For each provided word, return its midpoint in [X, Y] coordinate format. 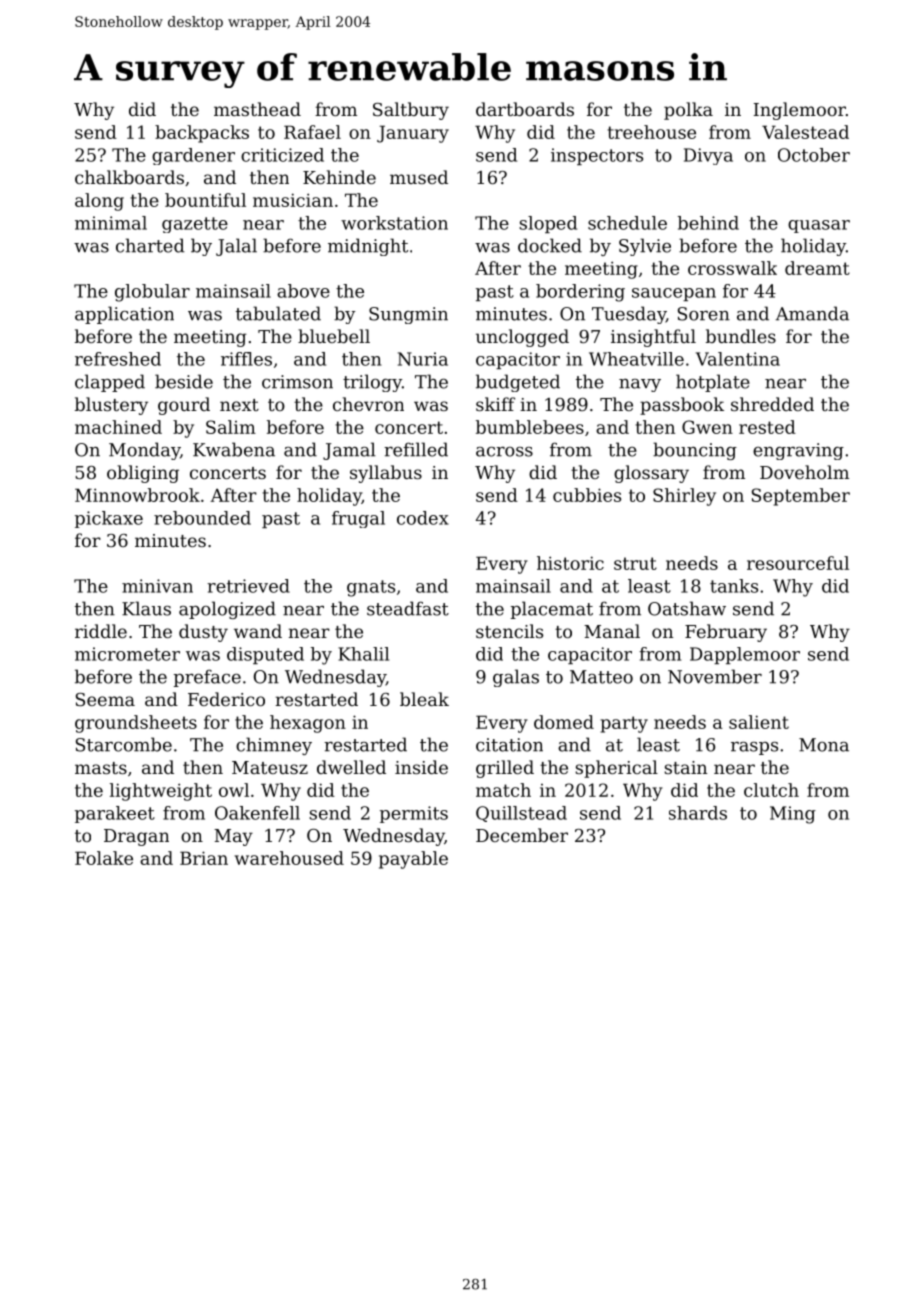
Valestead [805, 132]
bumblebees [530, 427]
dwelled [351, 767]
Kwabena [234, 449]
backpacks [202, 134]
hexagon [308, 724]
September [801, 497]
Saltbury [411, 111]
